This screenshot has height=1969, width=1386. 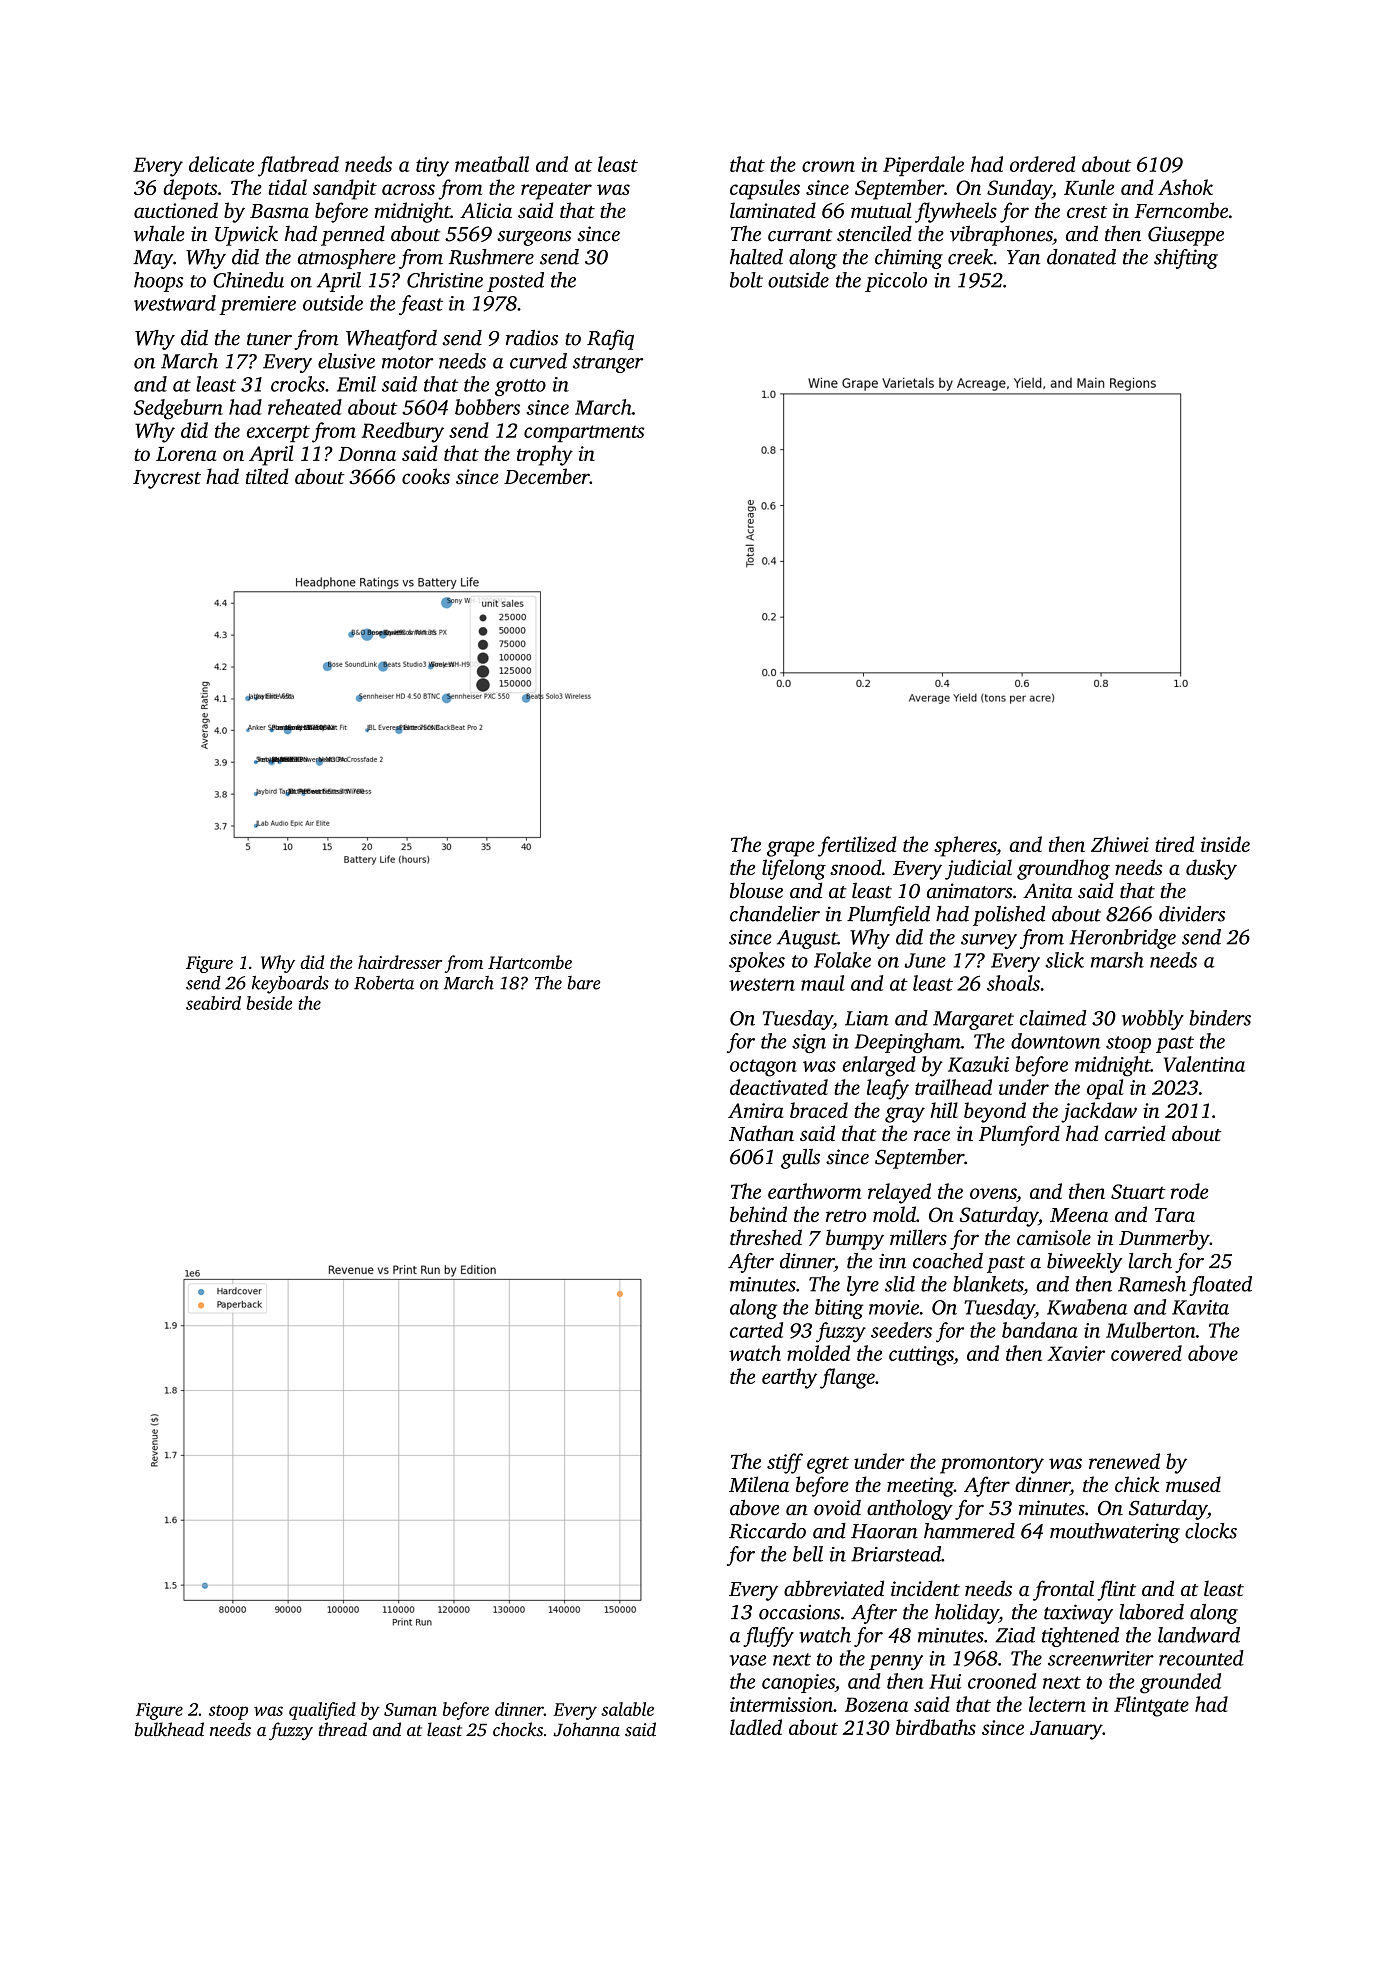 What do you see at coordinates (267, 476) in the screenshot?
I see `tilted` at bounding box center [267, 476].
